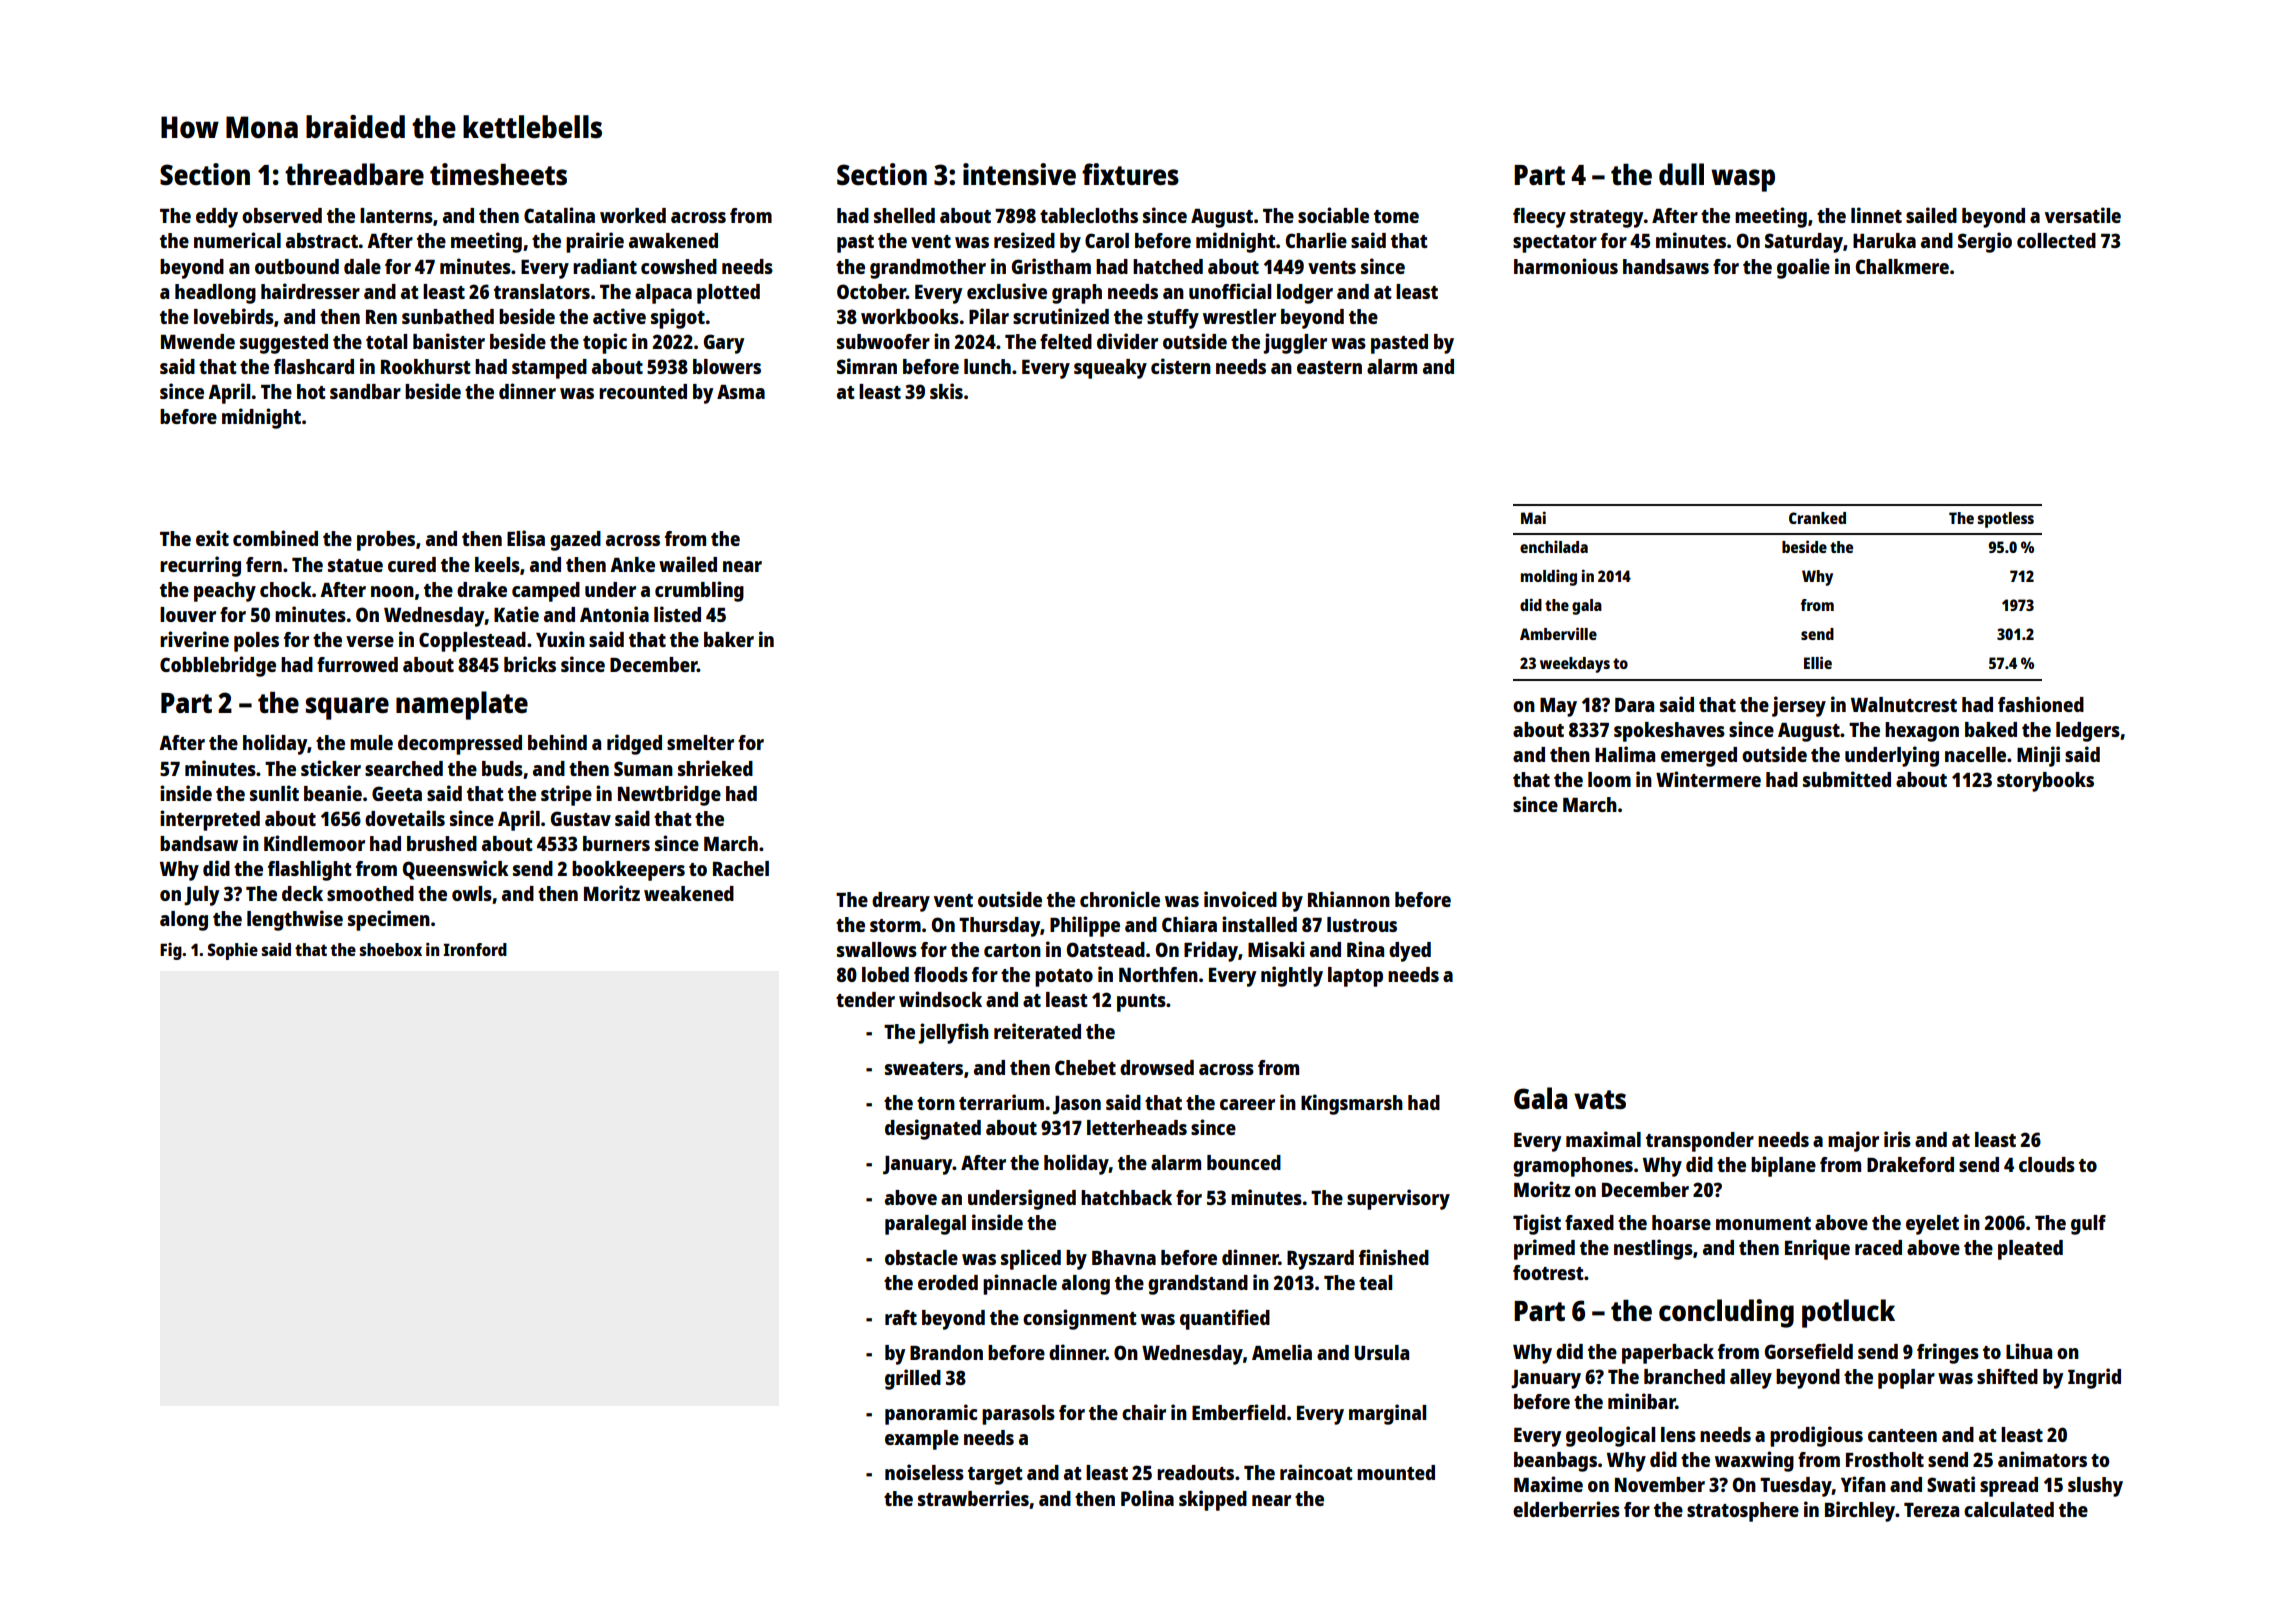 This document has height=1620, width=2292. I want to click on threadbare, so click(354, 174).
